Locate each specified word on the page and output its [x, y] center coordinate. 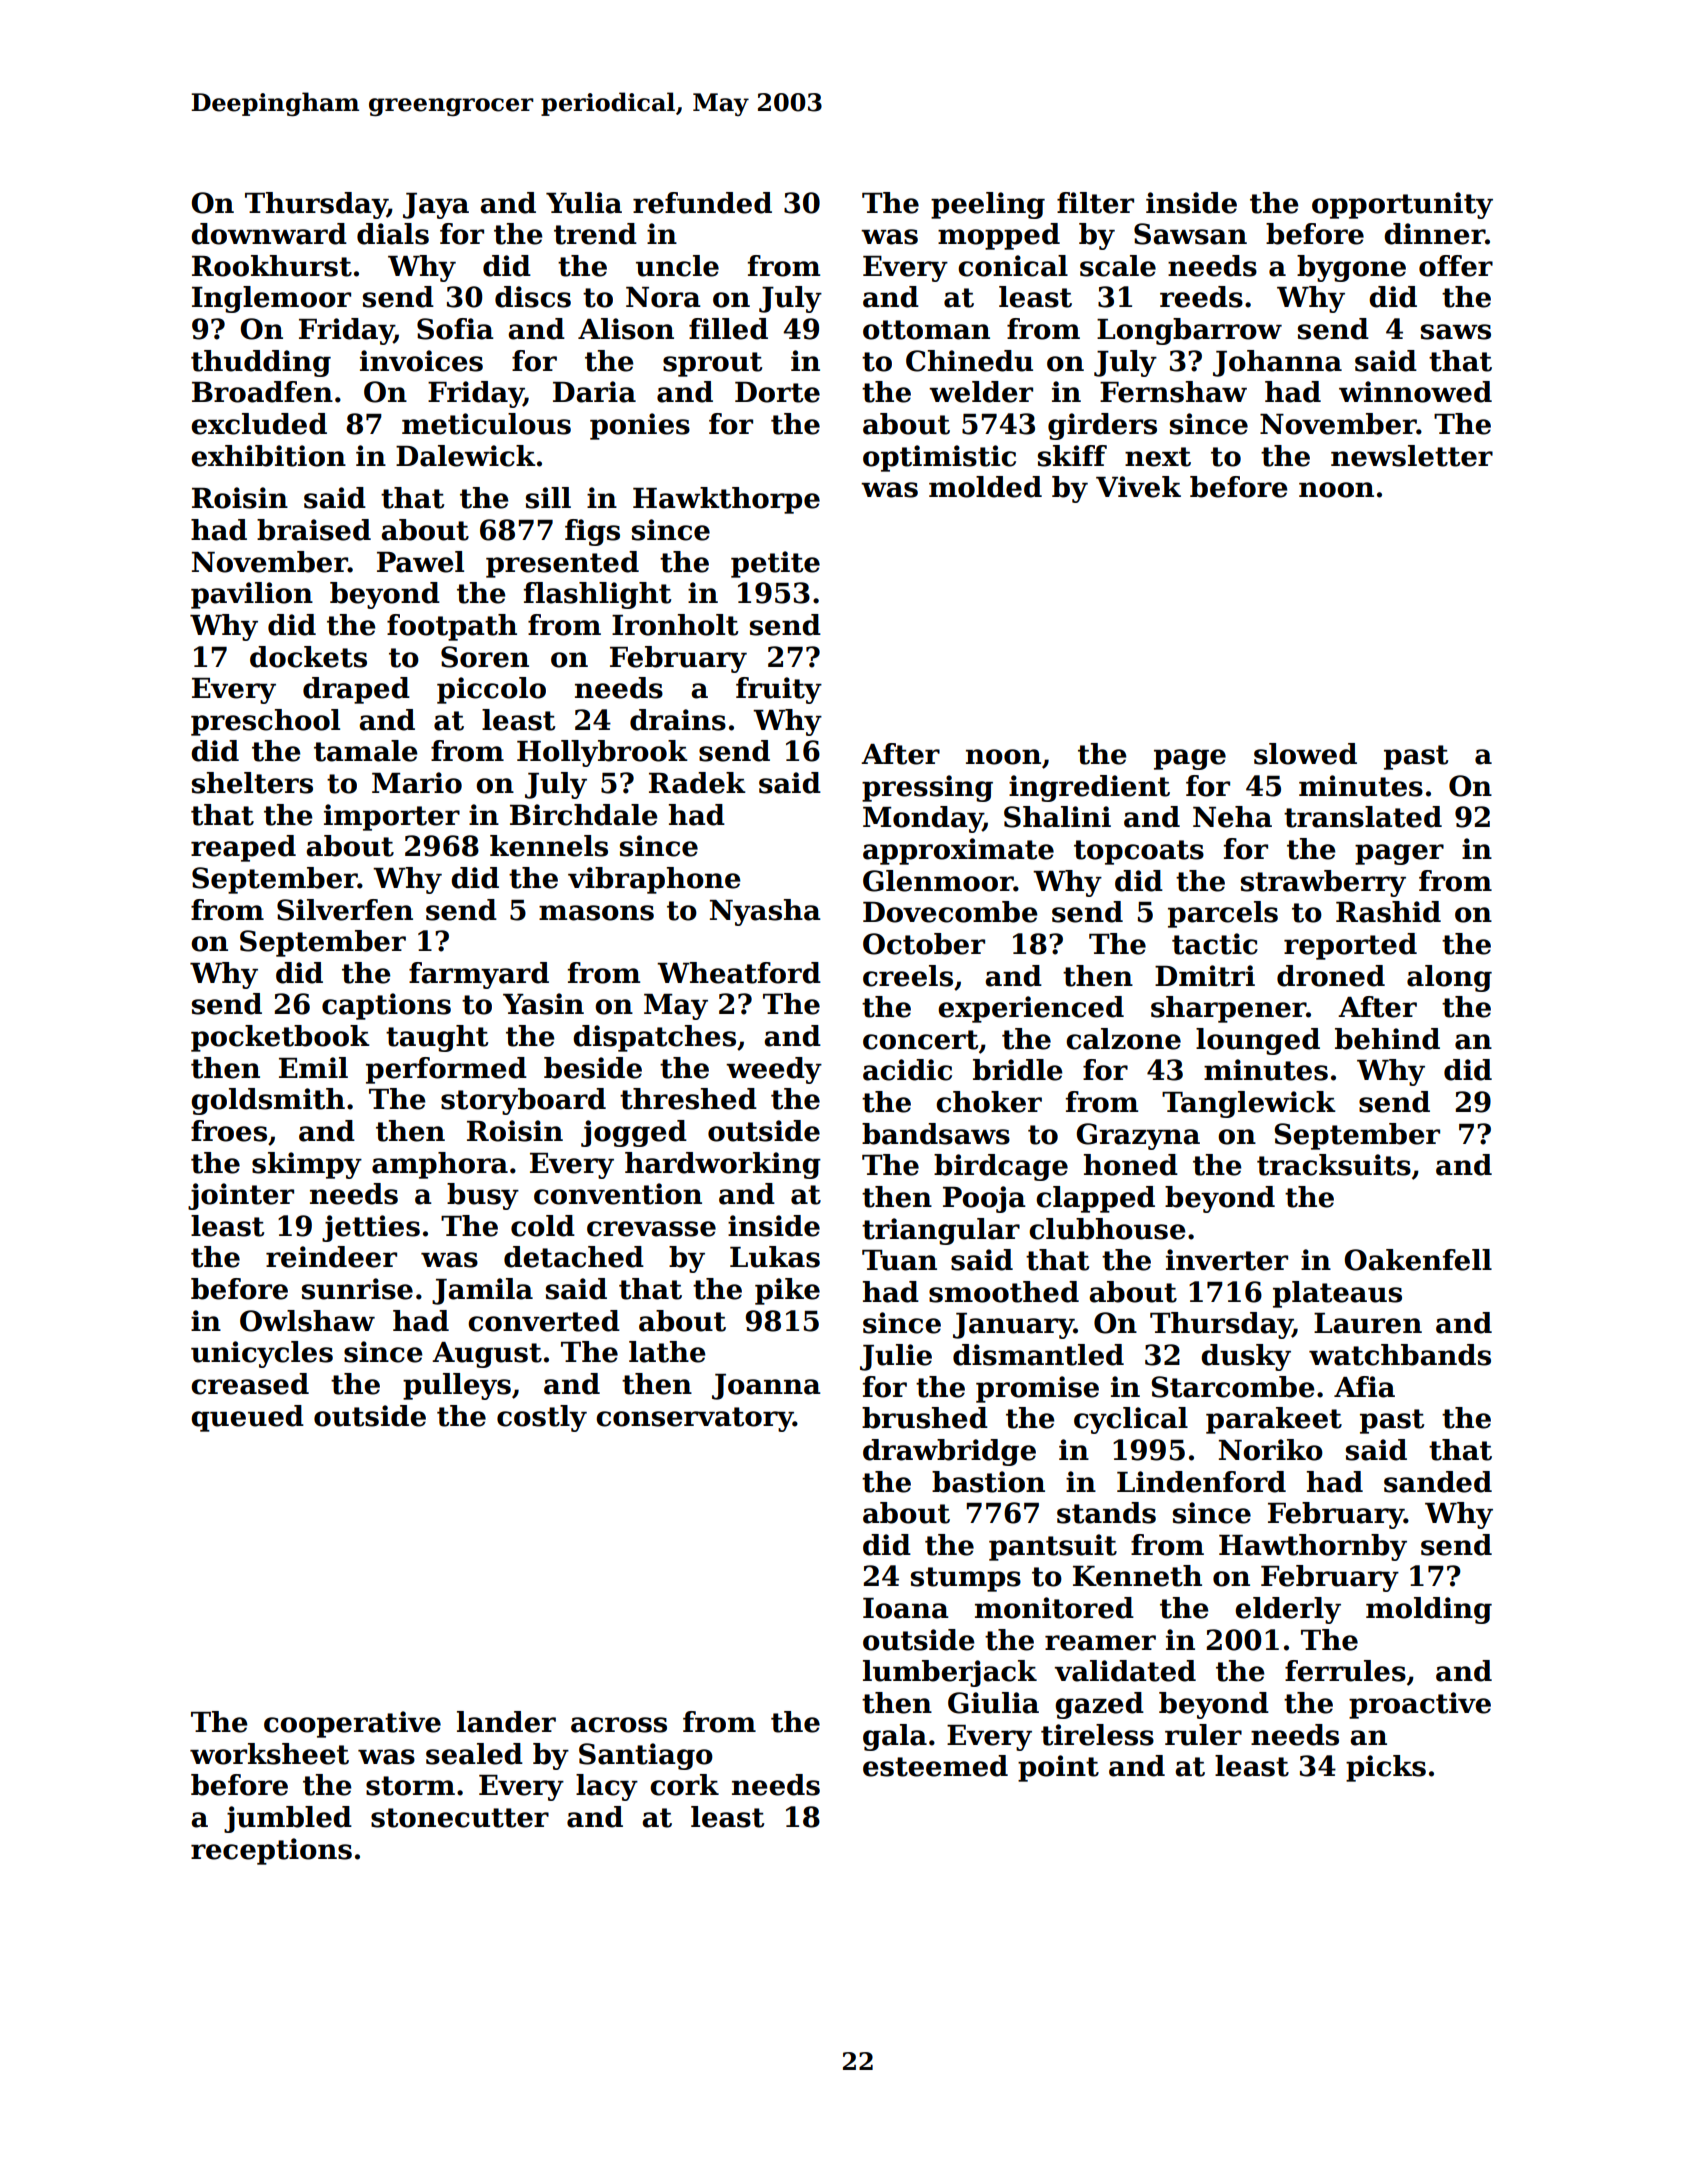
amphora [440, 1165]
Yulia [584, 203]
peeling [988, 205]
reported [1350, 946]
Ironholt [675, 625]
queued [247, 1418]
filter [1095, 203]
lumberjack [950, 1673]
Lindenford [1201, 1482]
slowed [1305, 754]
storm [410, 1786]
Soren [485, 657]
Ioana [906, 1608]
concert [920, 1040]
